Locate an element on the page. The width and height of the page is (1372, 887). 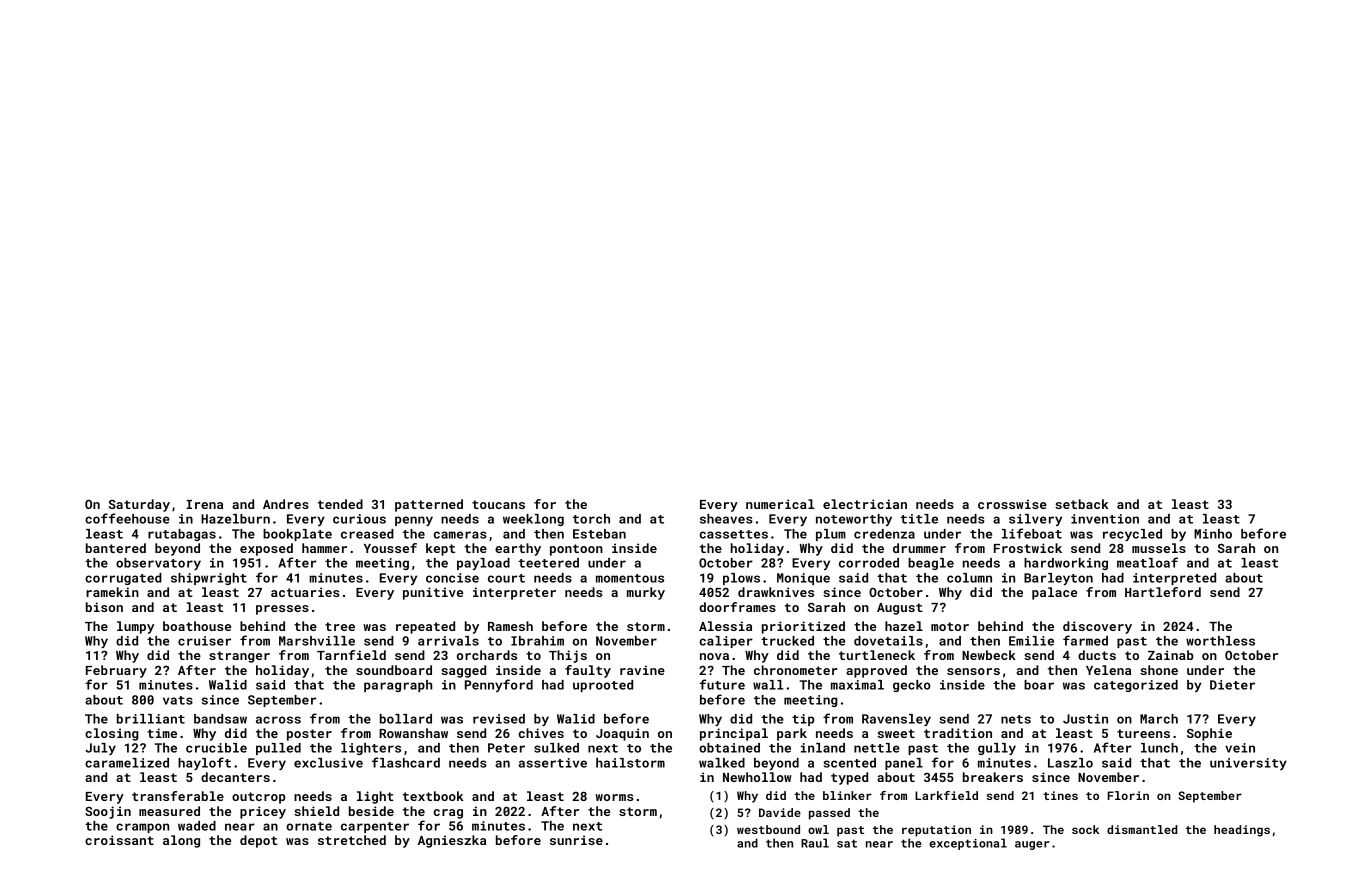
Minho is located at coordinates (1213, 534).
